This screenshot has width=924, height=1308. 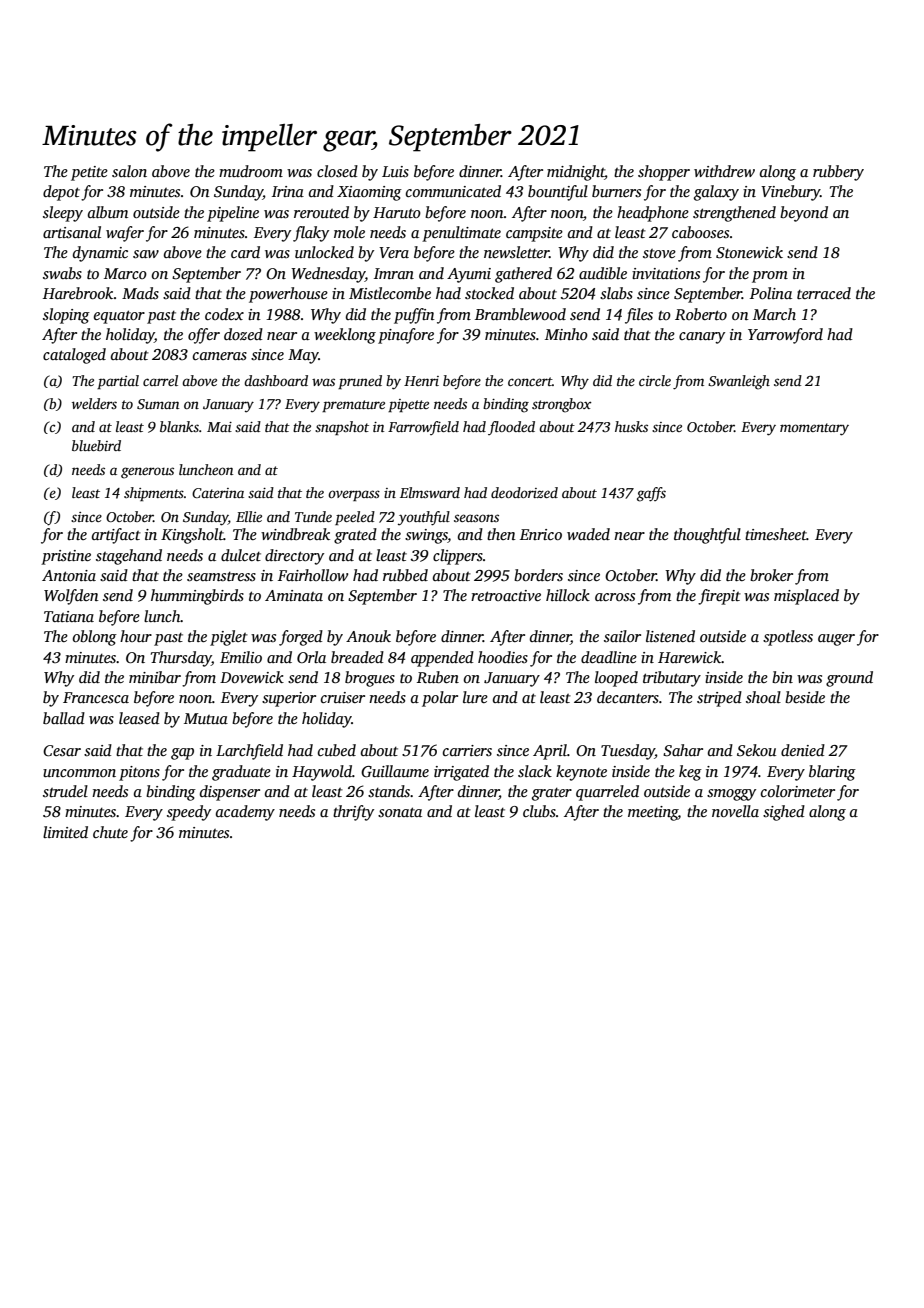 What do you see at coordinates (739, 382) in the screenshot?
I see `Swanleigh` at bounding box center [739, 382].
